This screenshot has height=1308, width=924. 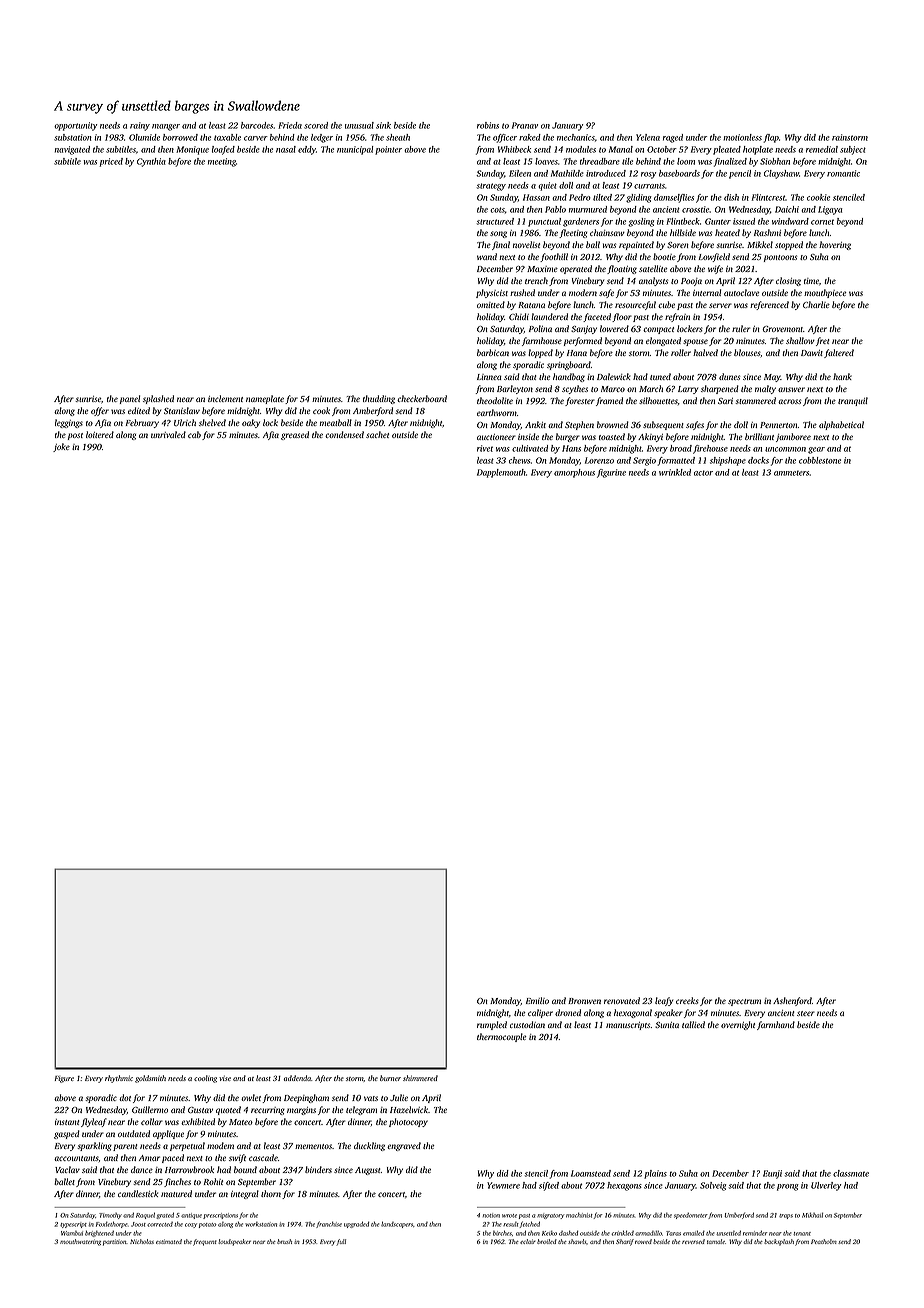 What do you see at coordinates (664, 1001) in the screenshot?
I see `leafy` at bounding box center [664, 1001].
